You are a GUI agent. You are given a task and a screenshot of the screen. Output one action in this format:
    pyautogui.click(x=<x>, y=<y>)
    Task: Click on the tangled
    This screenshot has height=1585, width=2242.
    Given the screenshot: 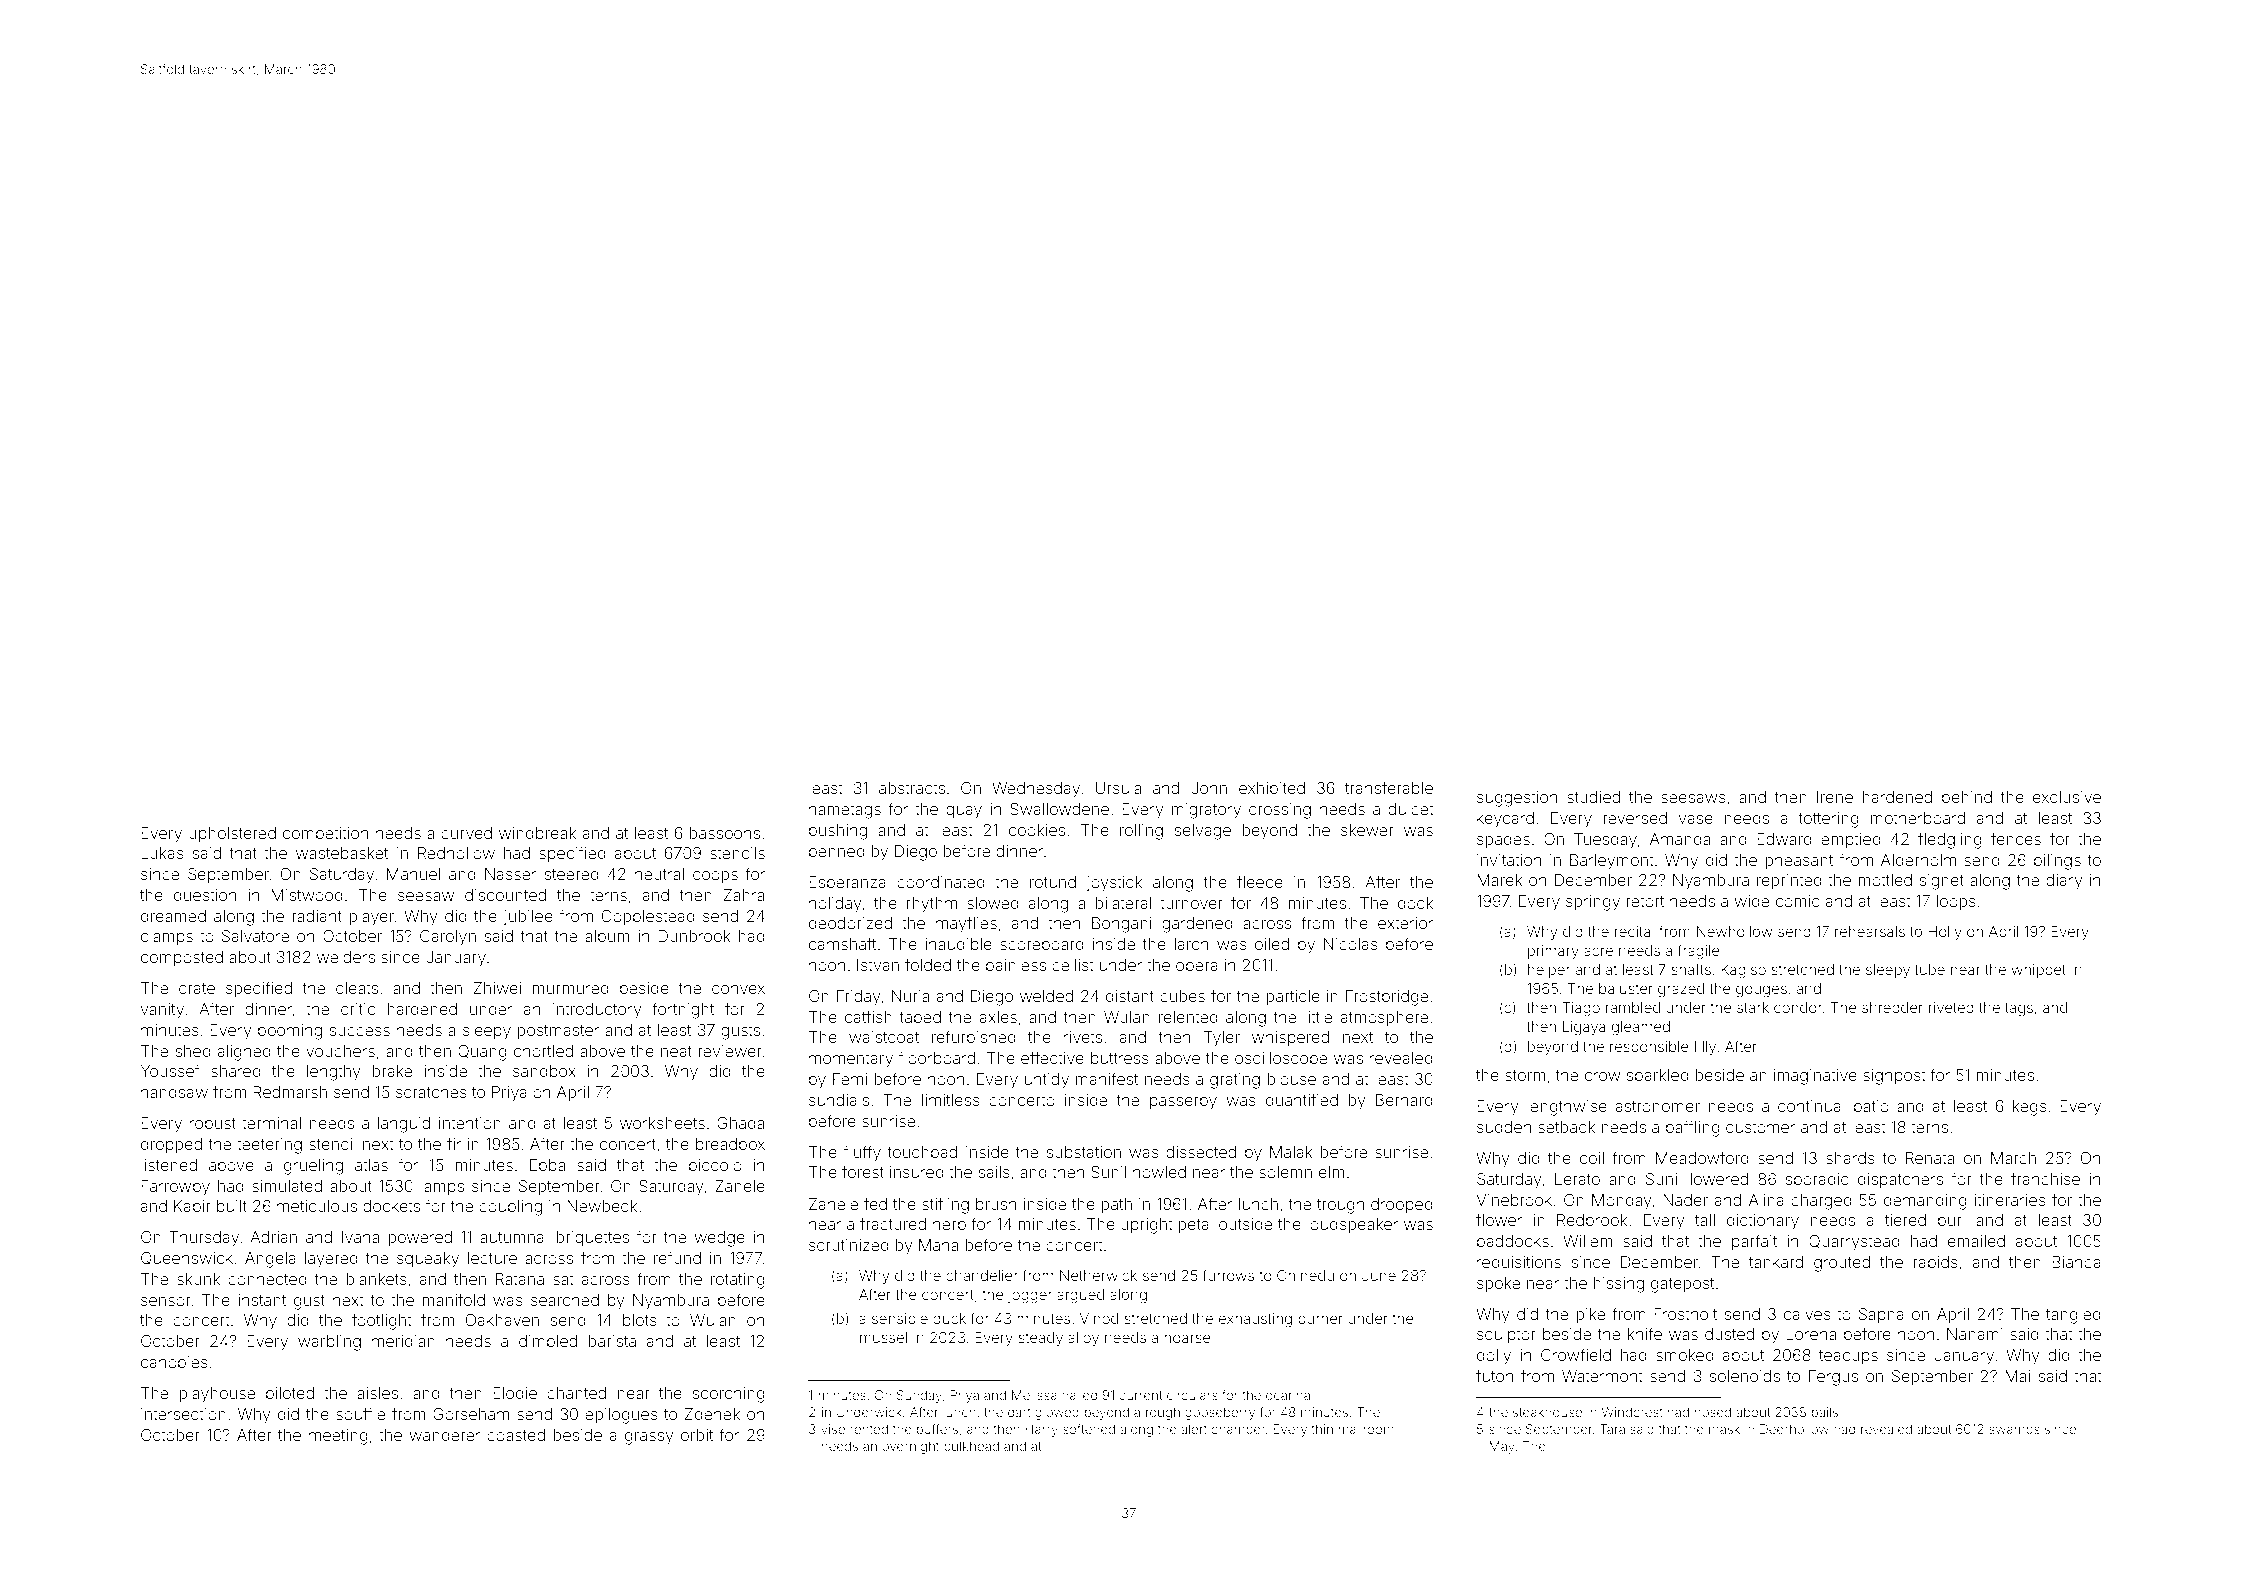 What is the action you would take?
    pyautogui.click(x=2073, y=1316)
